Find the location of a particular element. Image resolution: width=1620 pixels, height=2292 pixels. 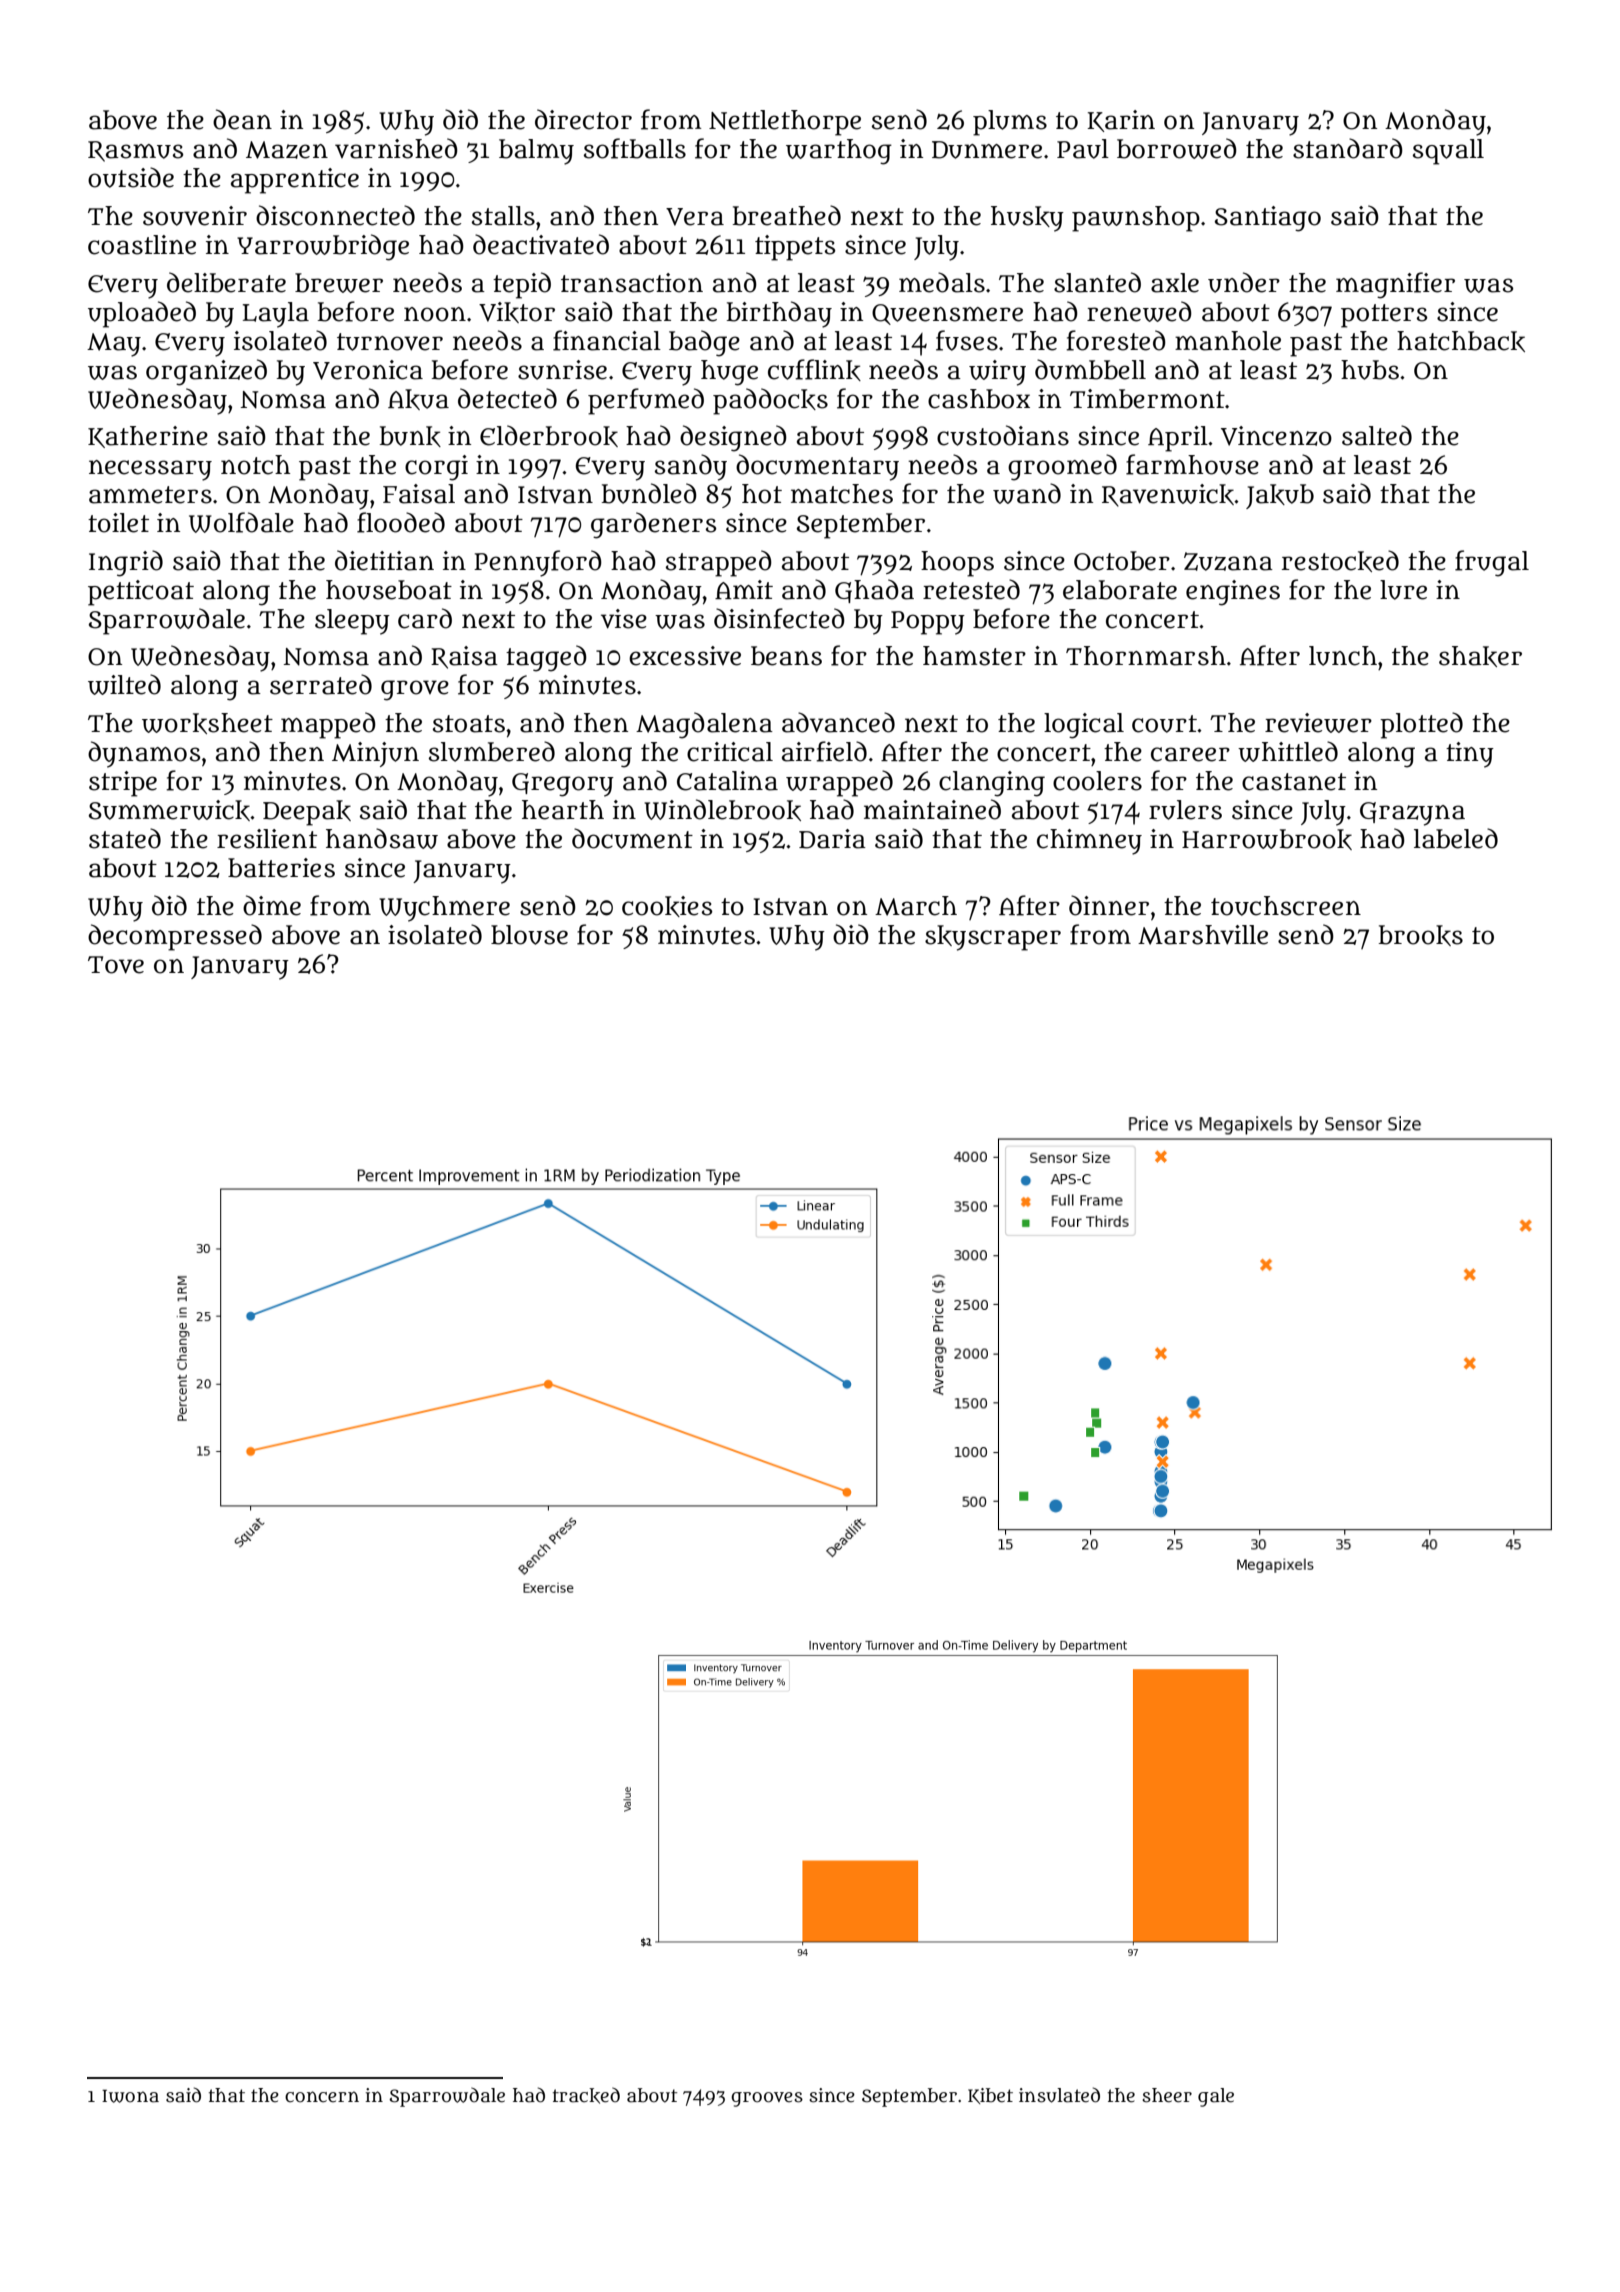

Iwona is located at coordinates (130, 2096).
